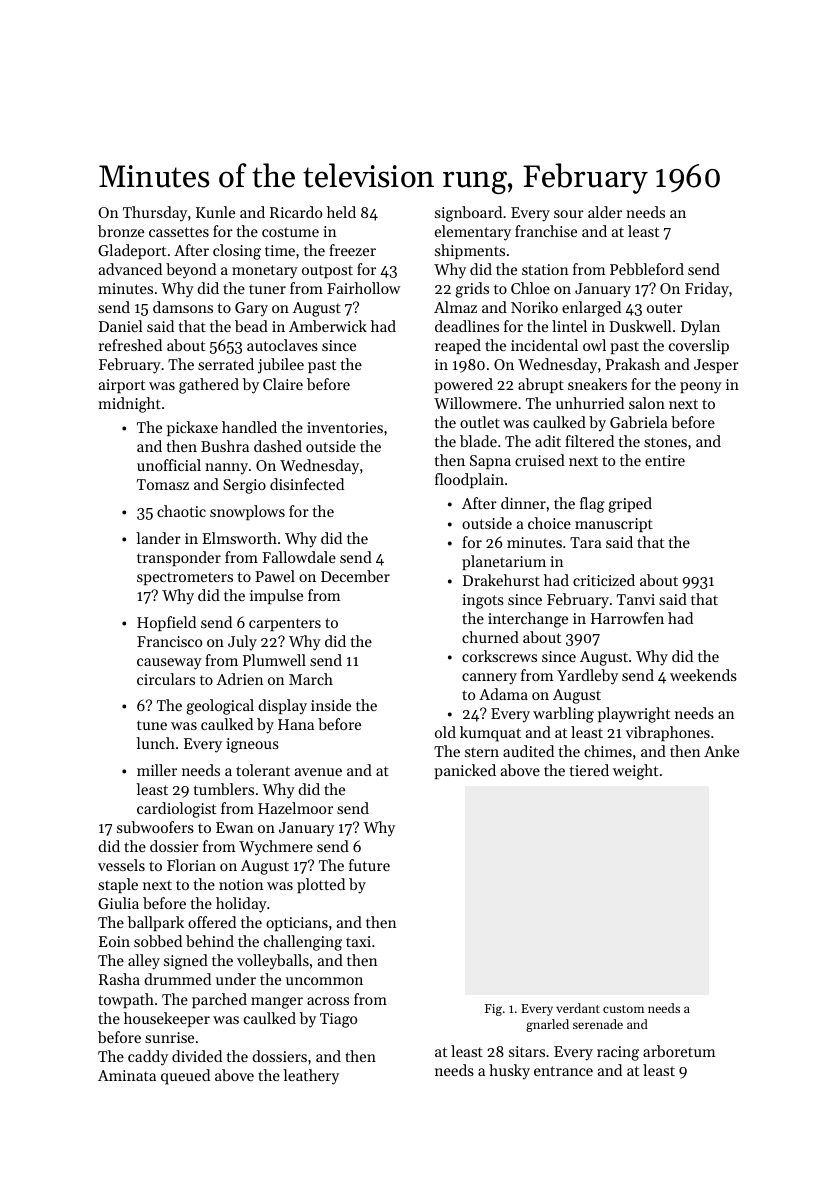 This screenshot has height=1189, width=838. Describe the element at coordinates (605, 212) in the screenshot. I see `alder` at that location.
